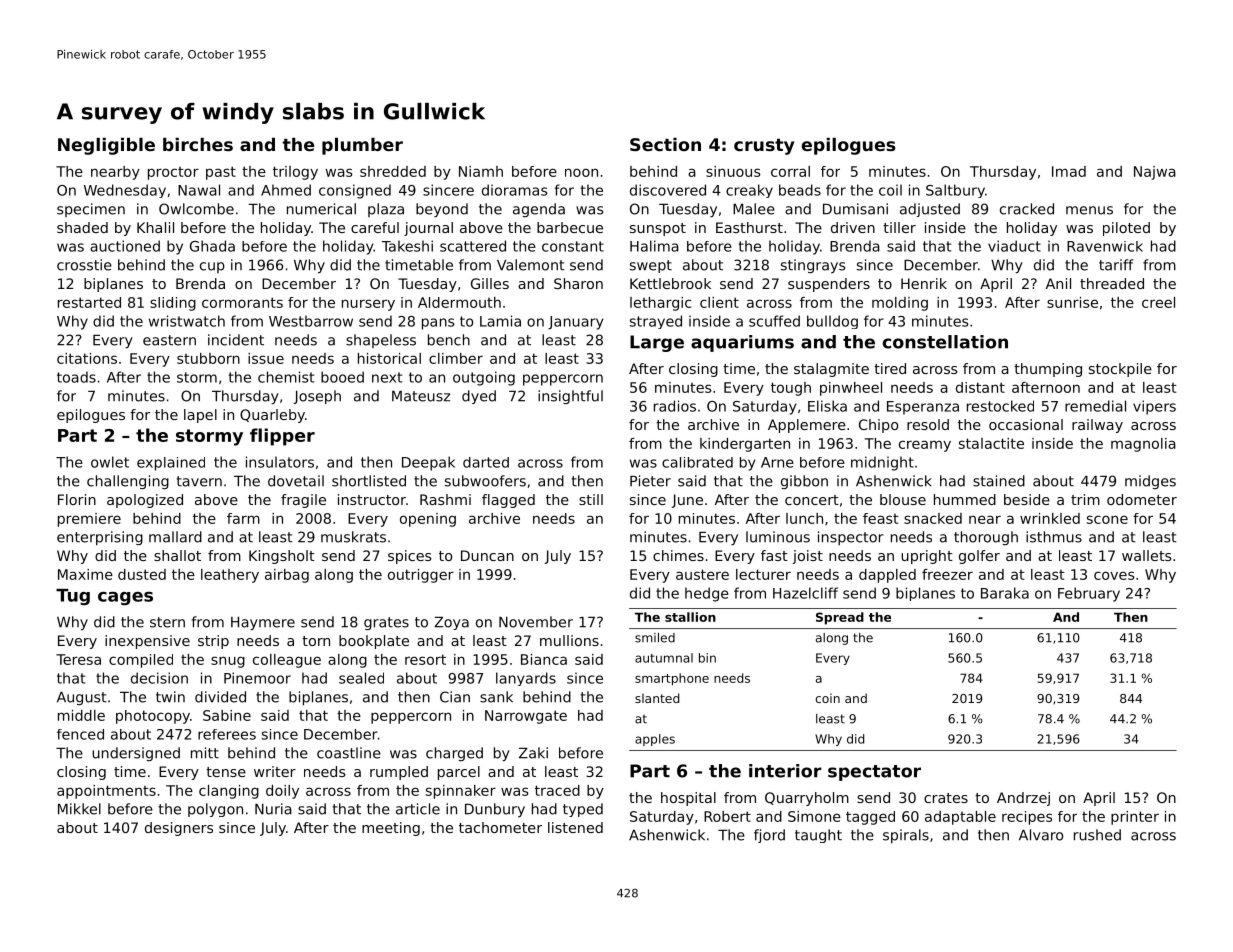  What do you see at coordinates (500, 827) in the screenshot?
I see `tachometer` at bounding box center [500, 827].
